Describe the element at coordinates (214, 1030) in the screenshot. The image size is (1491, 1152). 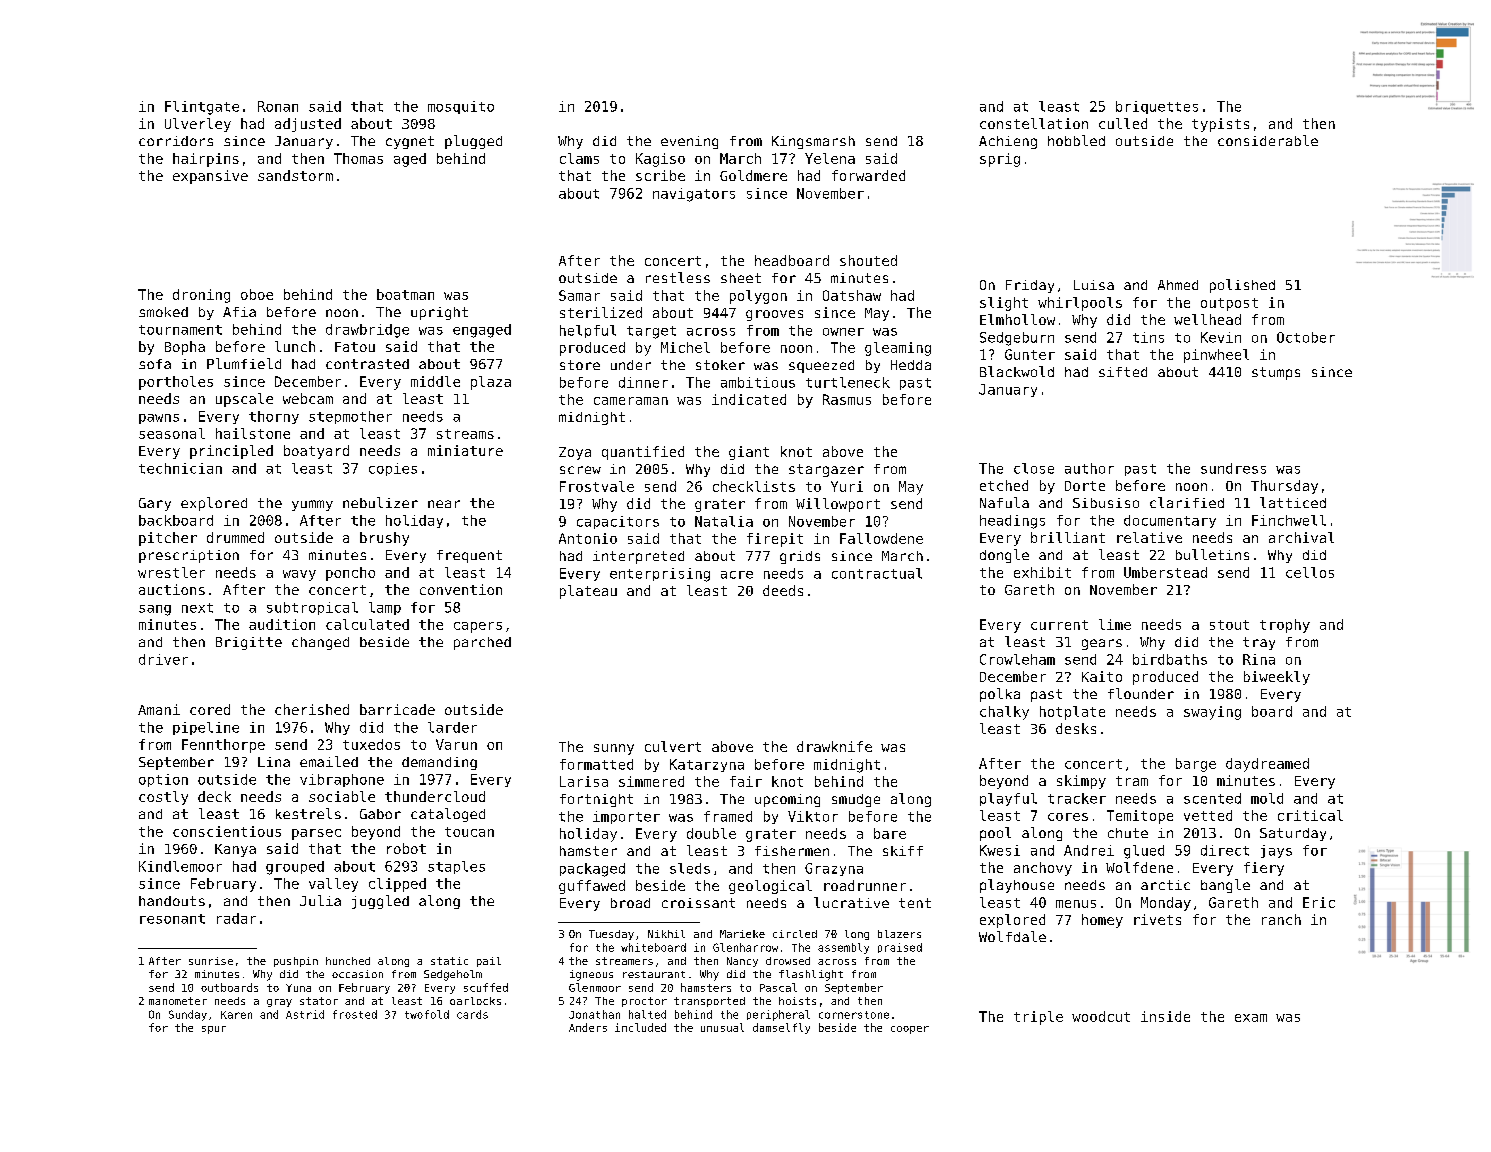
I see `spur` at that location.
